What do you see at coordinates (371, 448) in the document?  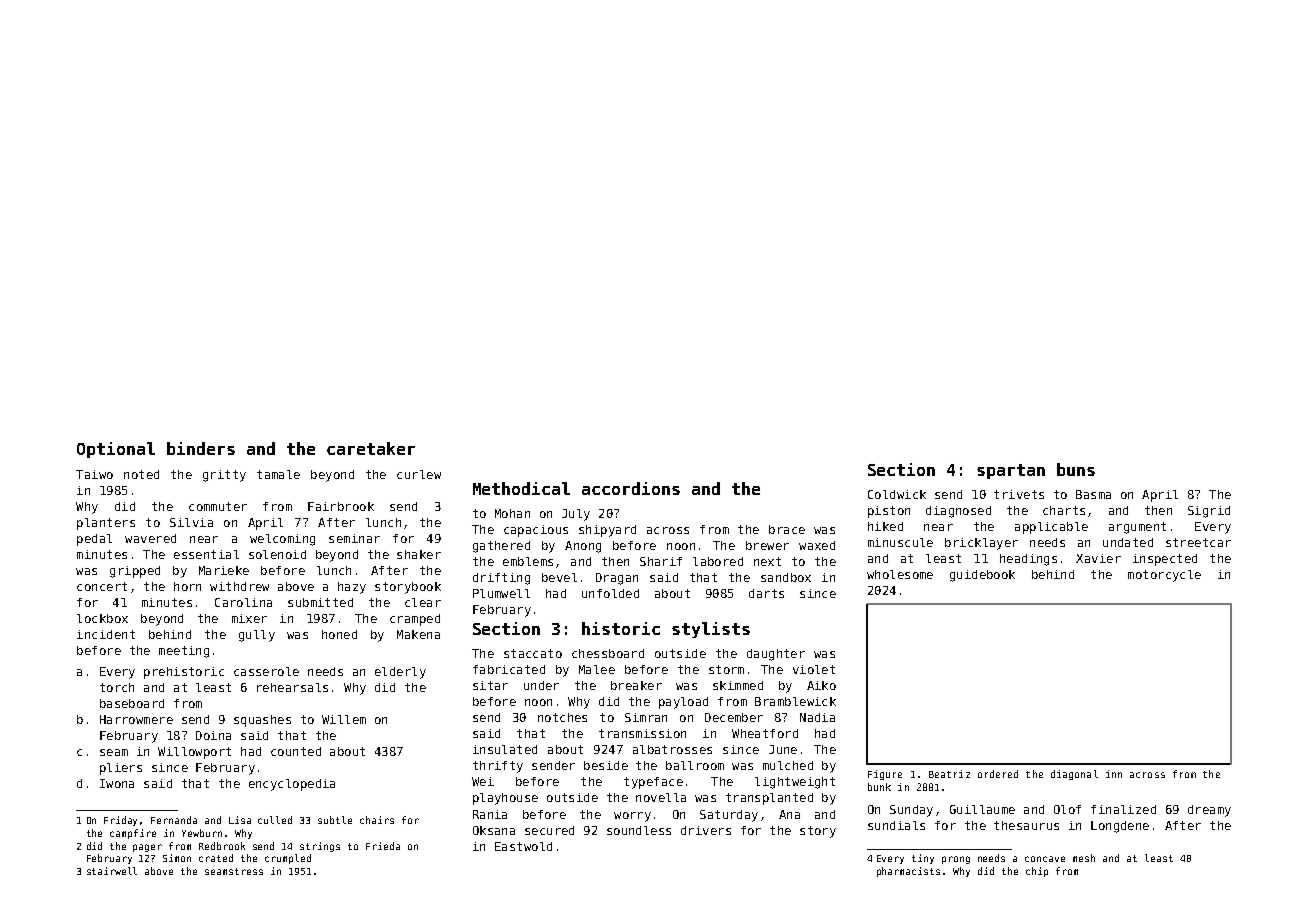 I see `caretaker` at bounding box center [371, 448].
